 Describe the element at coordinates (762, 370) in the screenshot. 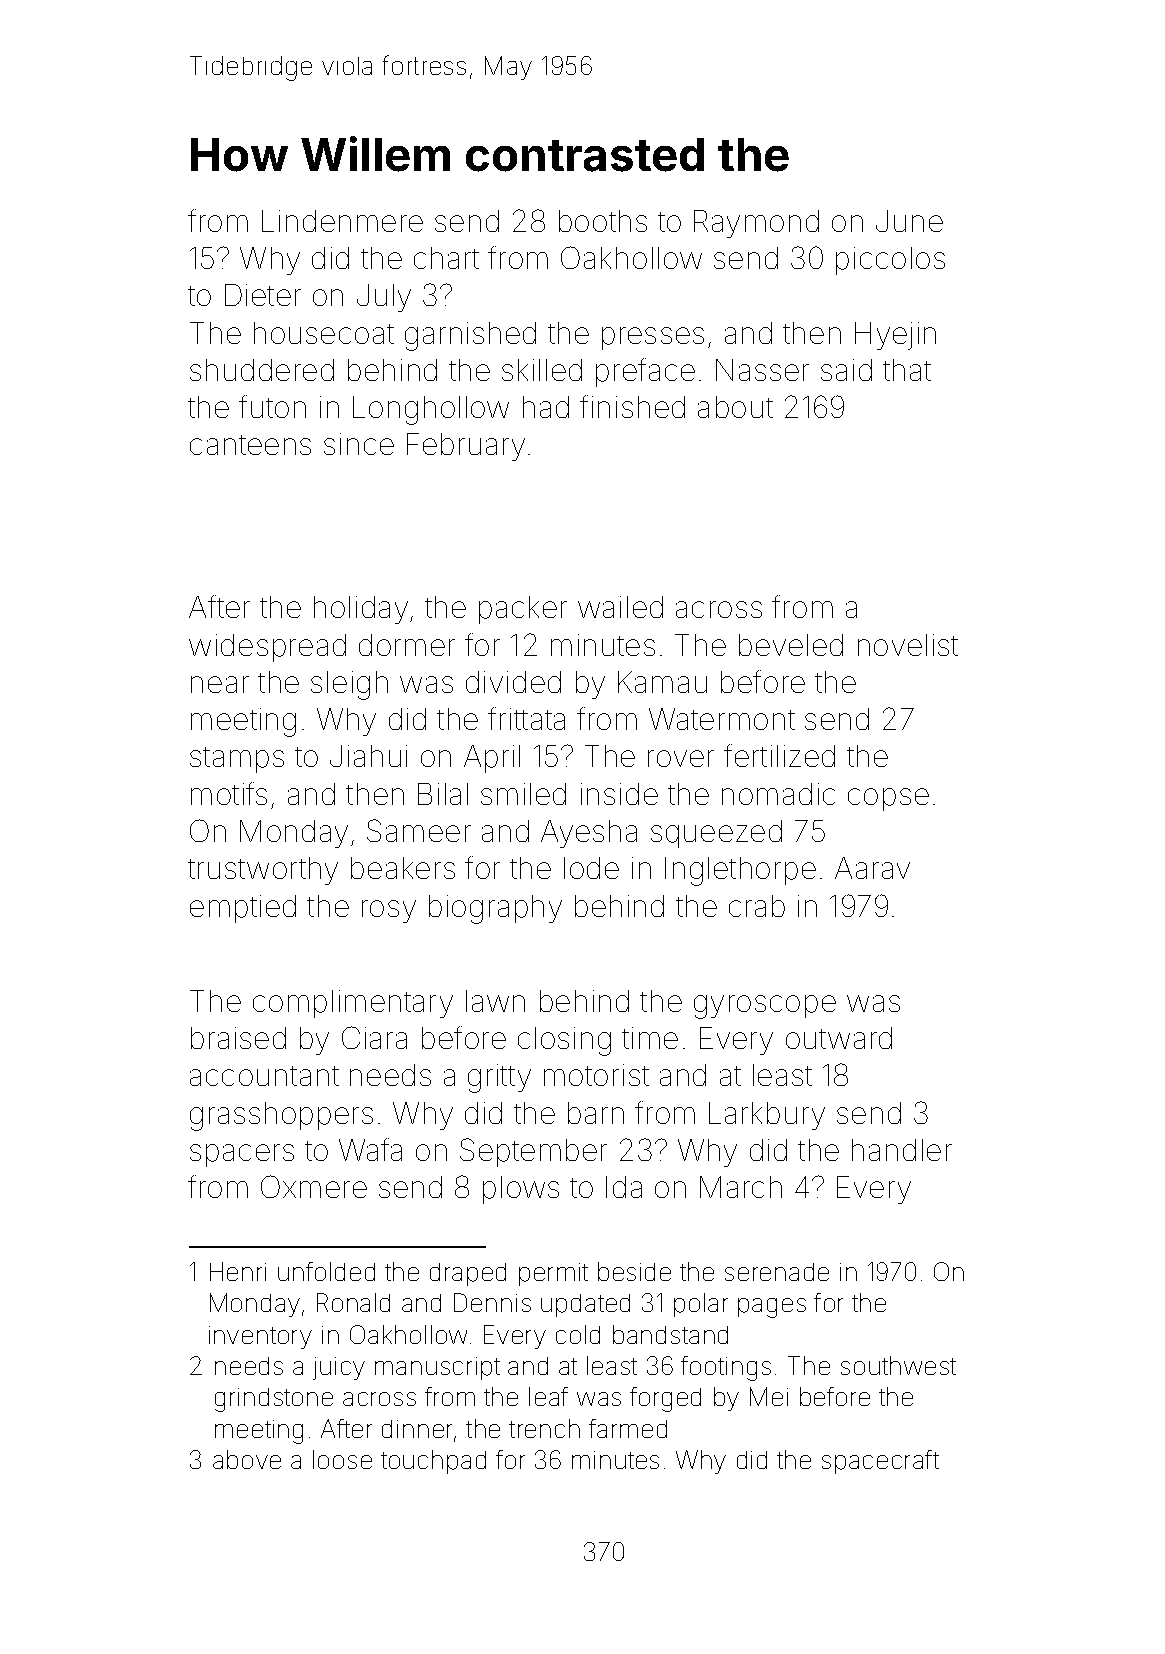

I see `Nasser` at that location.
